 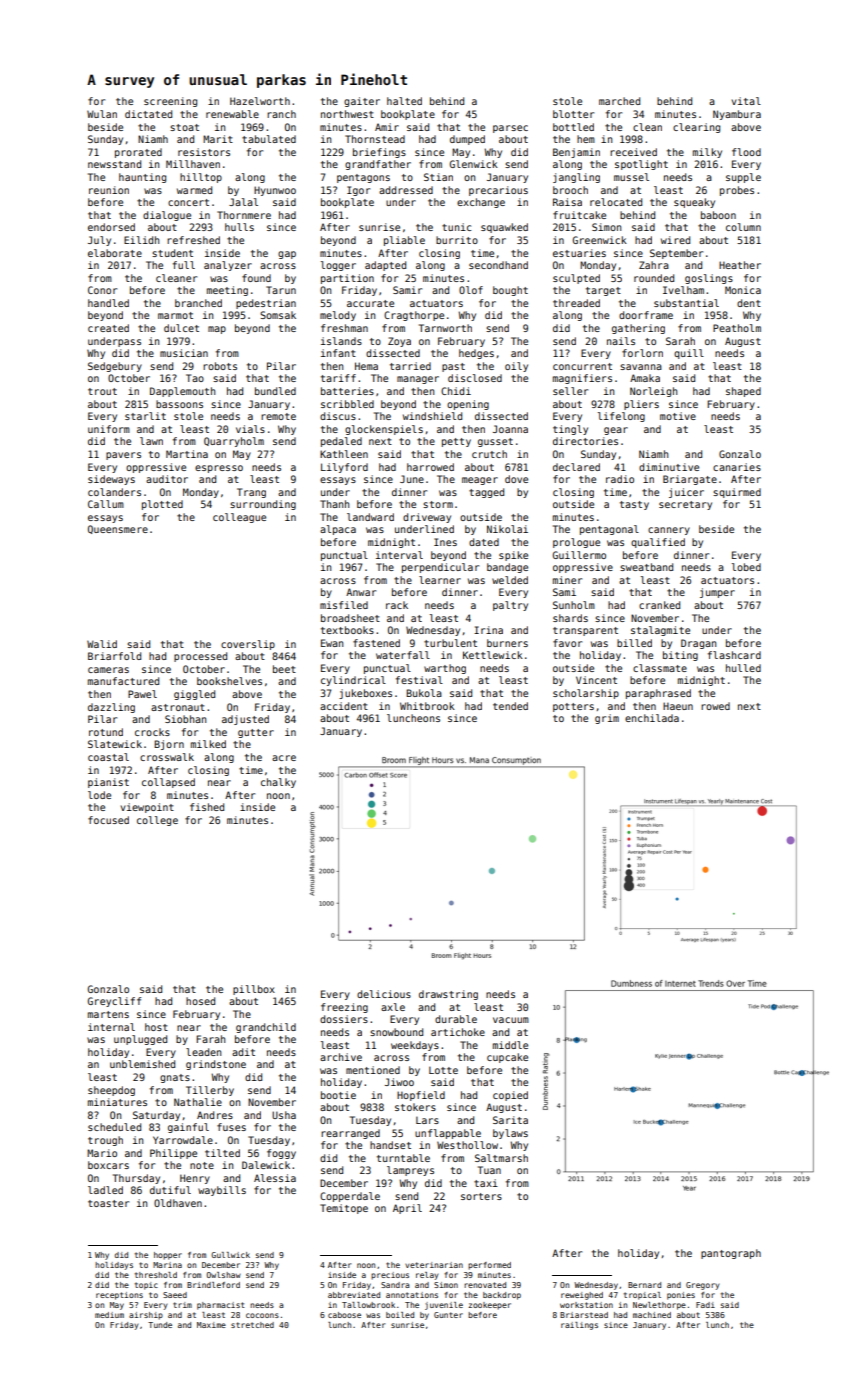 What do you see at coordinates (686, 493) in the page?
I see `juicer` at bounding box center [686, 493].
